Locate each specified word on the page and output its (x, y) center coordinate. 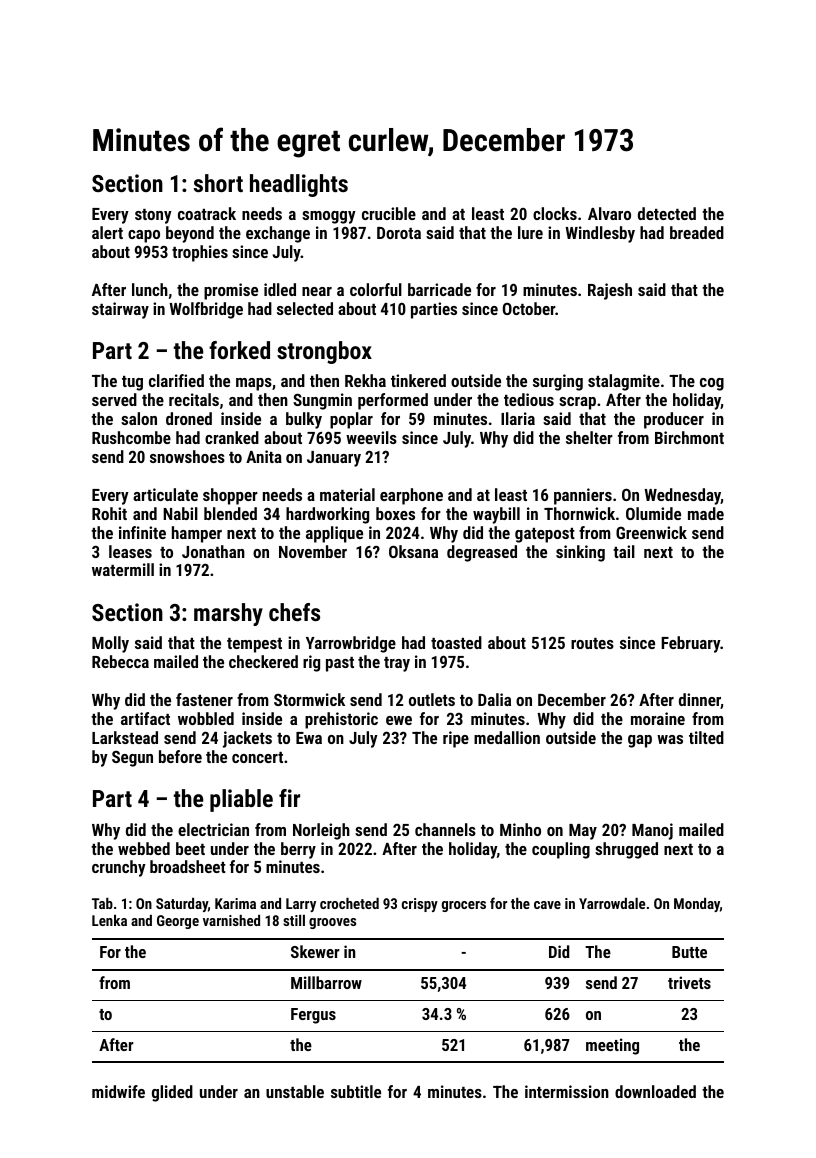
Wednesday (682, 496)
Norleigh (321, 831)
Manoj (652, 831)
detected (667, 213)
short (218, 183)
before (180, 756)
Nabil (180, 513)
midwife (118, 1091)
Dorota (399, 233)
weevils (371, 437)
